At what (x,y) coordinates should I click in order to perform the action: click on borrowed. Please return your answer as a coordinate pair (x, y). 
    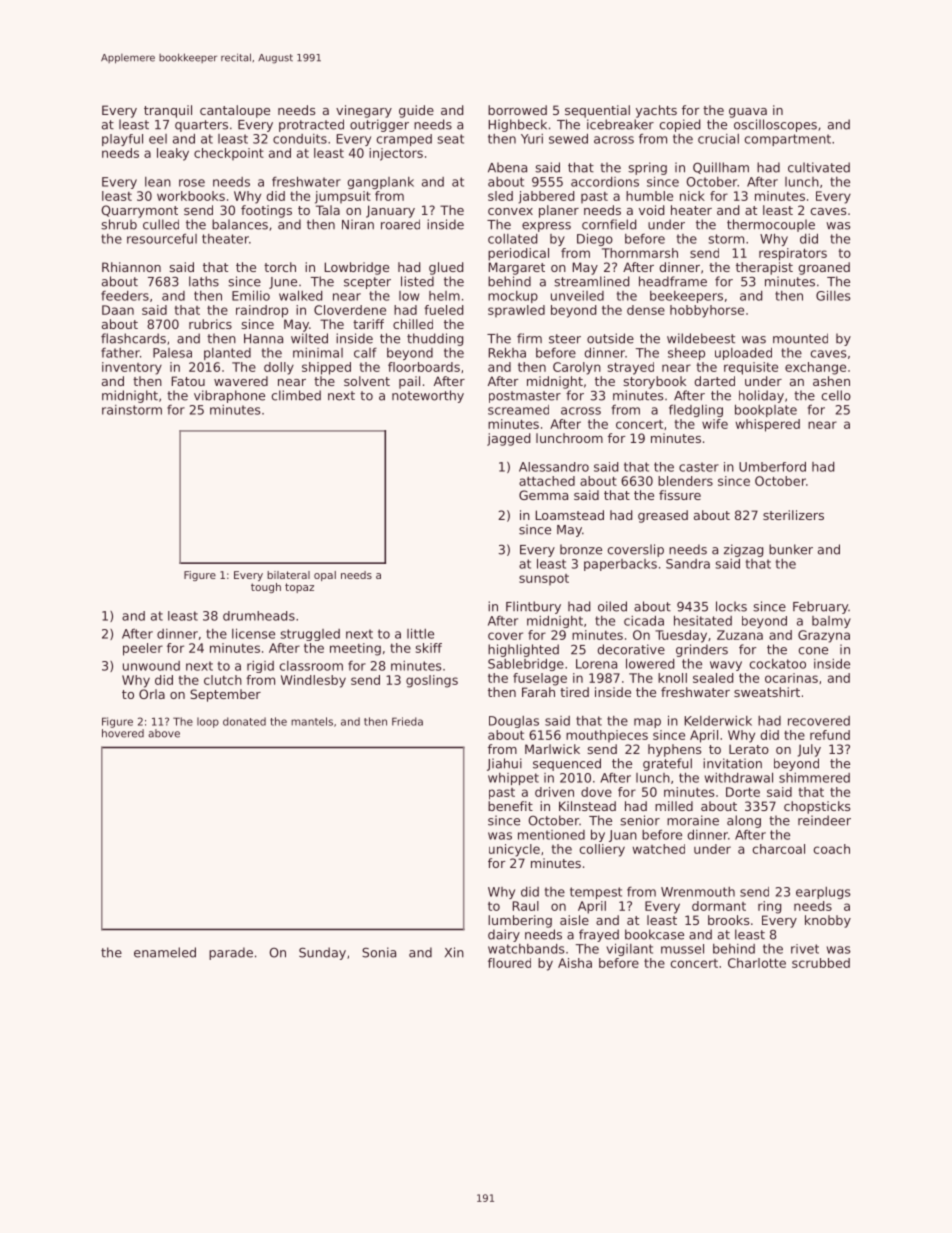
    Looking at the image, I should click on (517, 110).
